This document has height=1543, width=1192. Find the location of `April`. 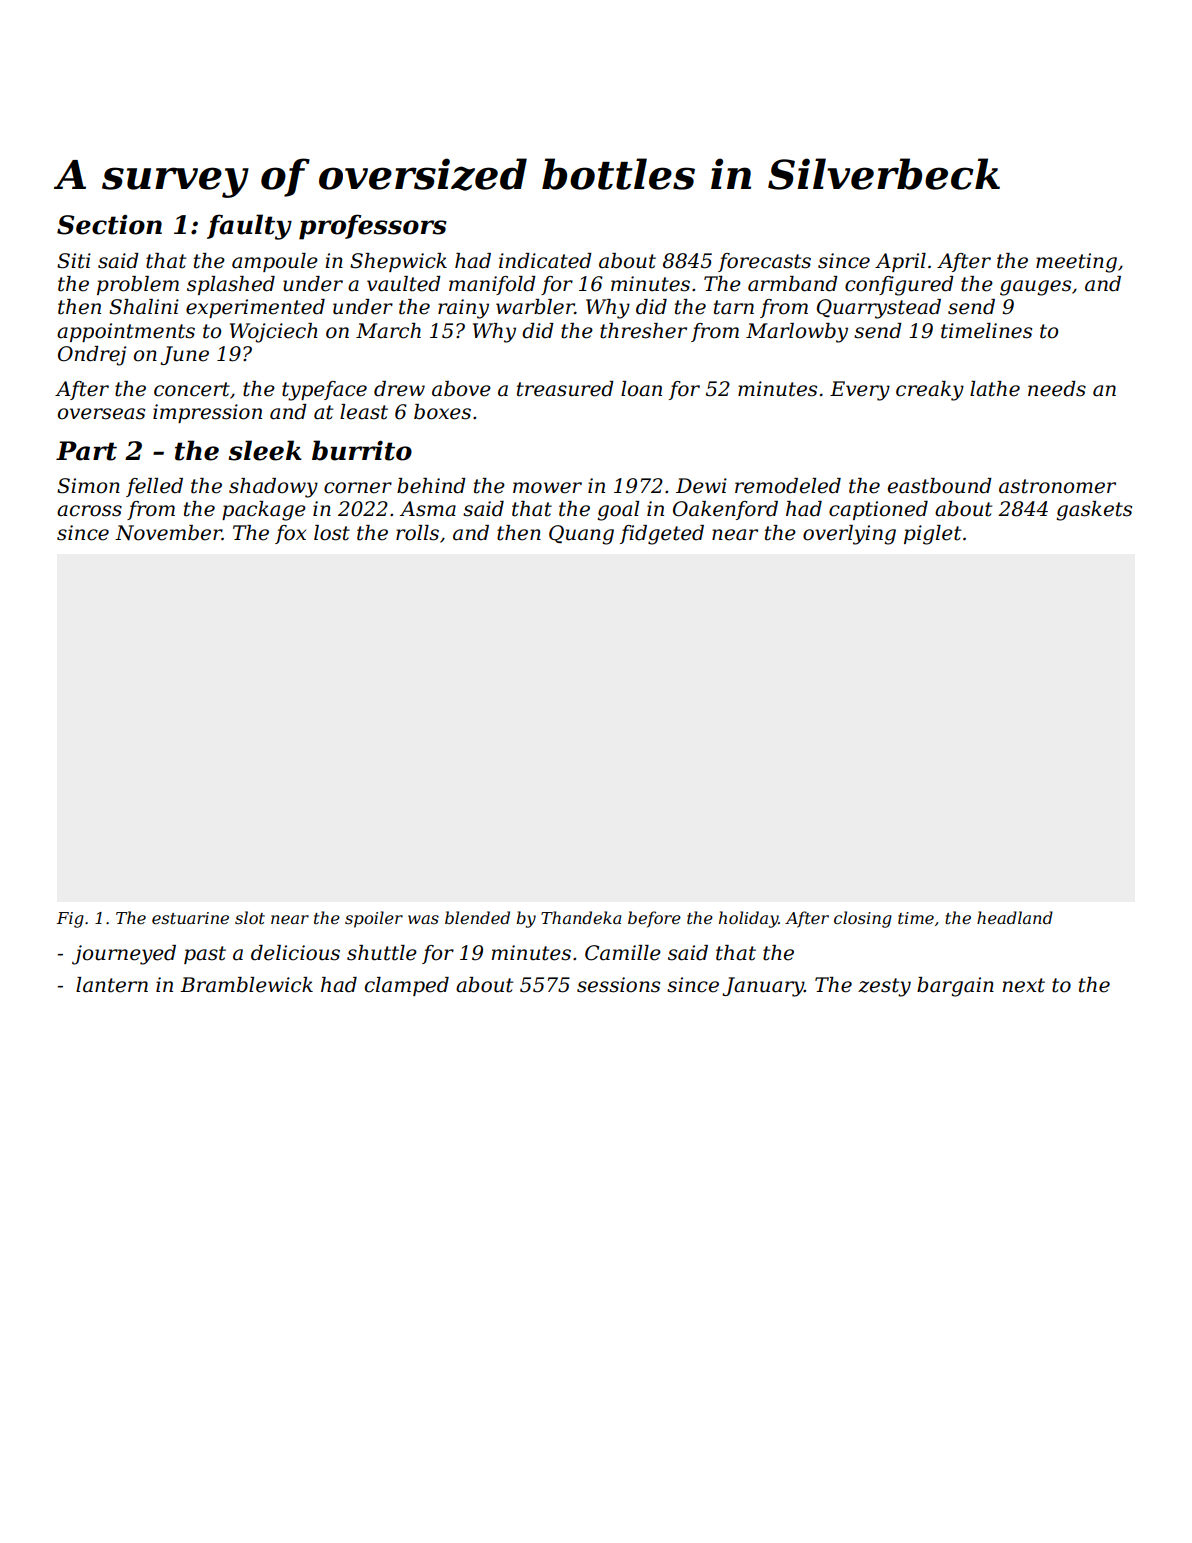

April is located at coordinates (900, 262).
